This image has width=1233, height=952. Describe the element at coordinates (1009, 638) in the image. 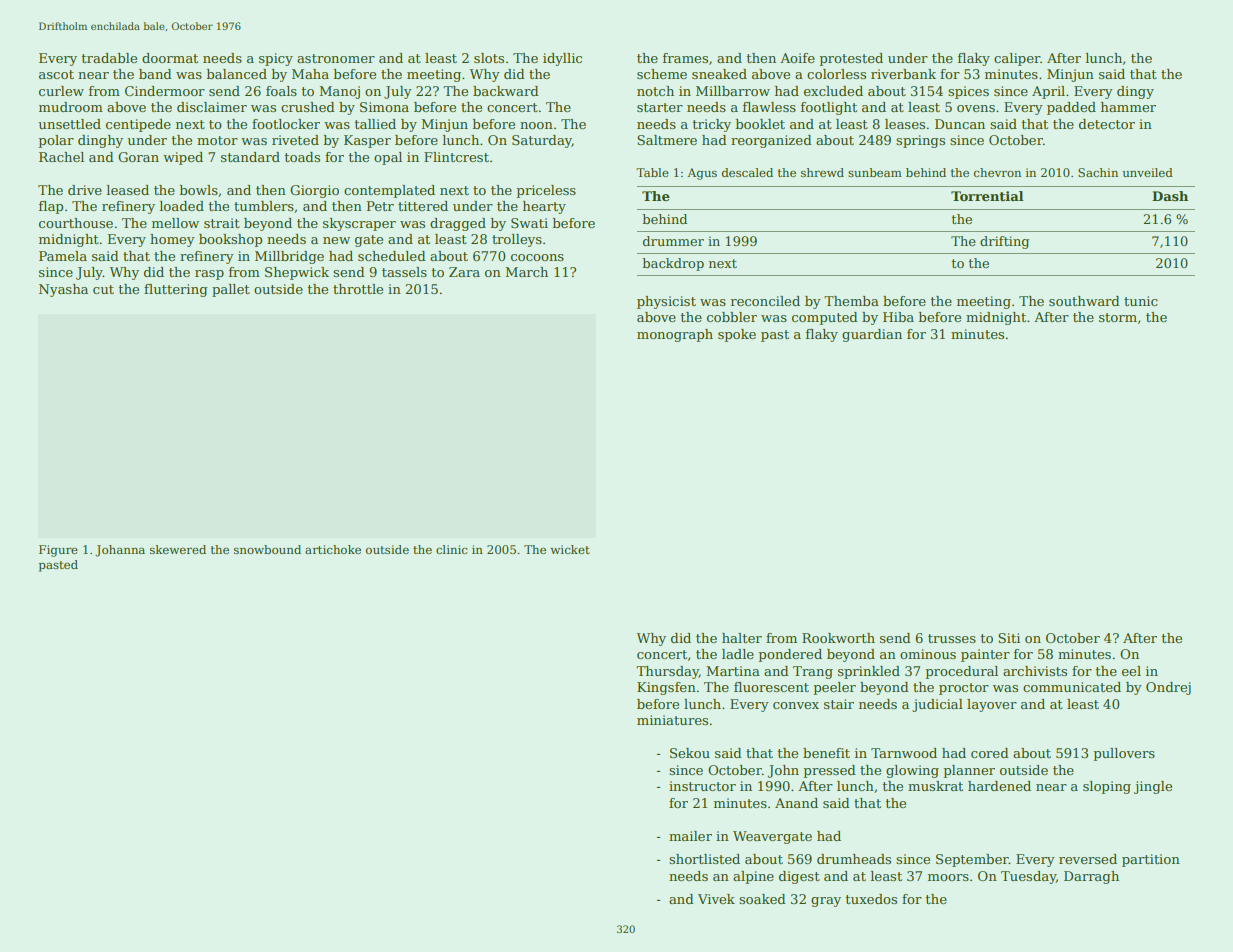

I see `Siti` at that location.
